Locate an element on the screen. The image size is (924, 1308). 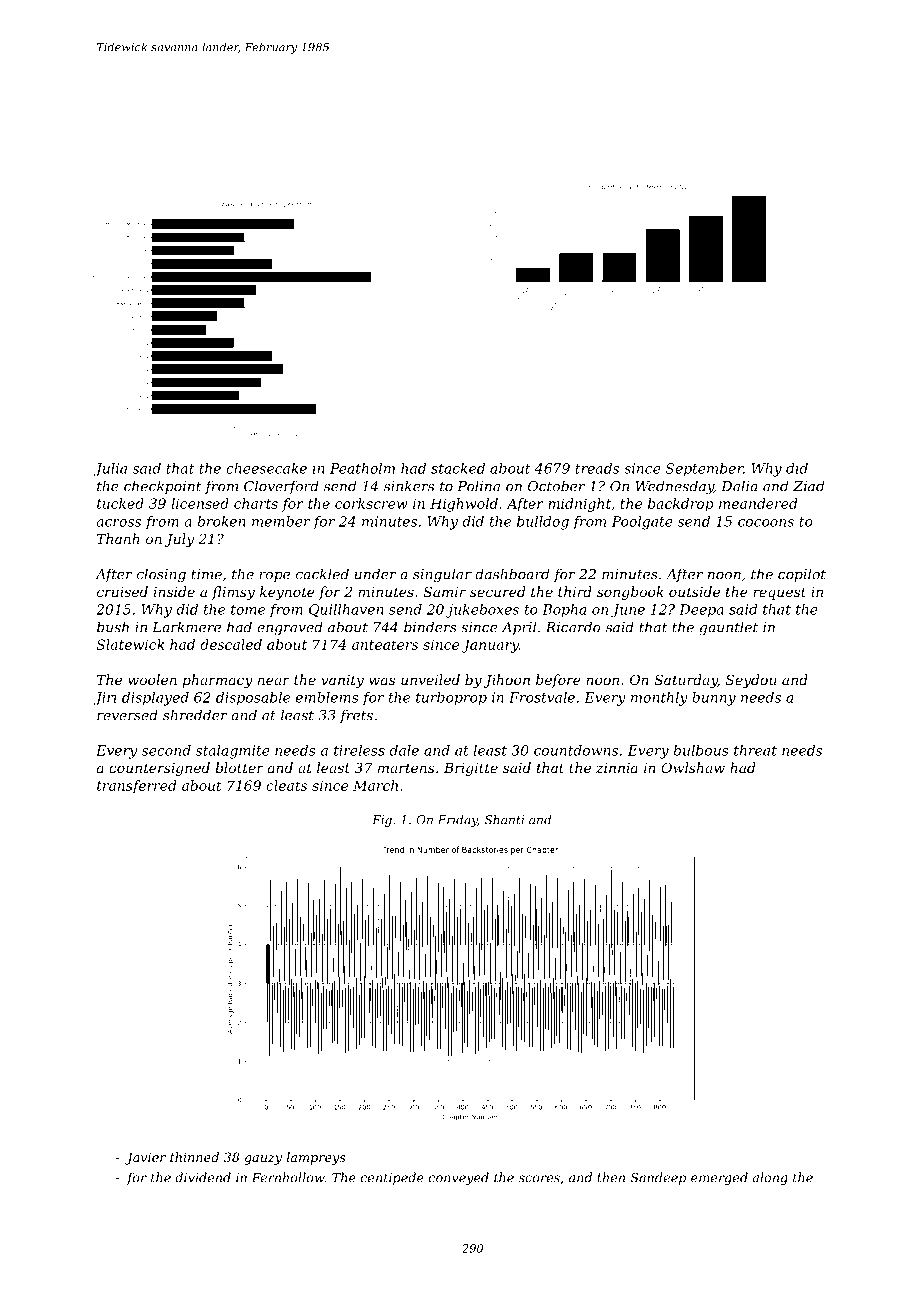
corkscrew is located at coordinates (371, 503).
